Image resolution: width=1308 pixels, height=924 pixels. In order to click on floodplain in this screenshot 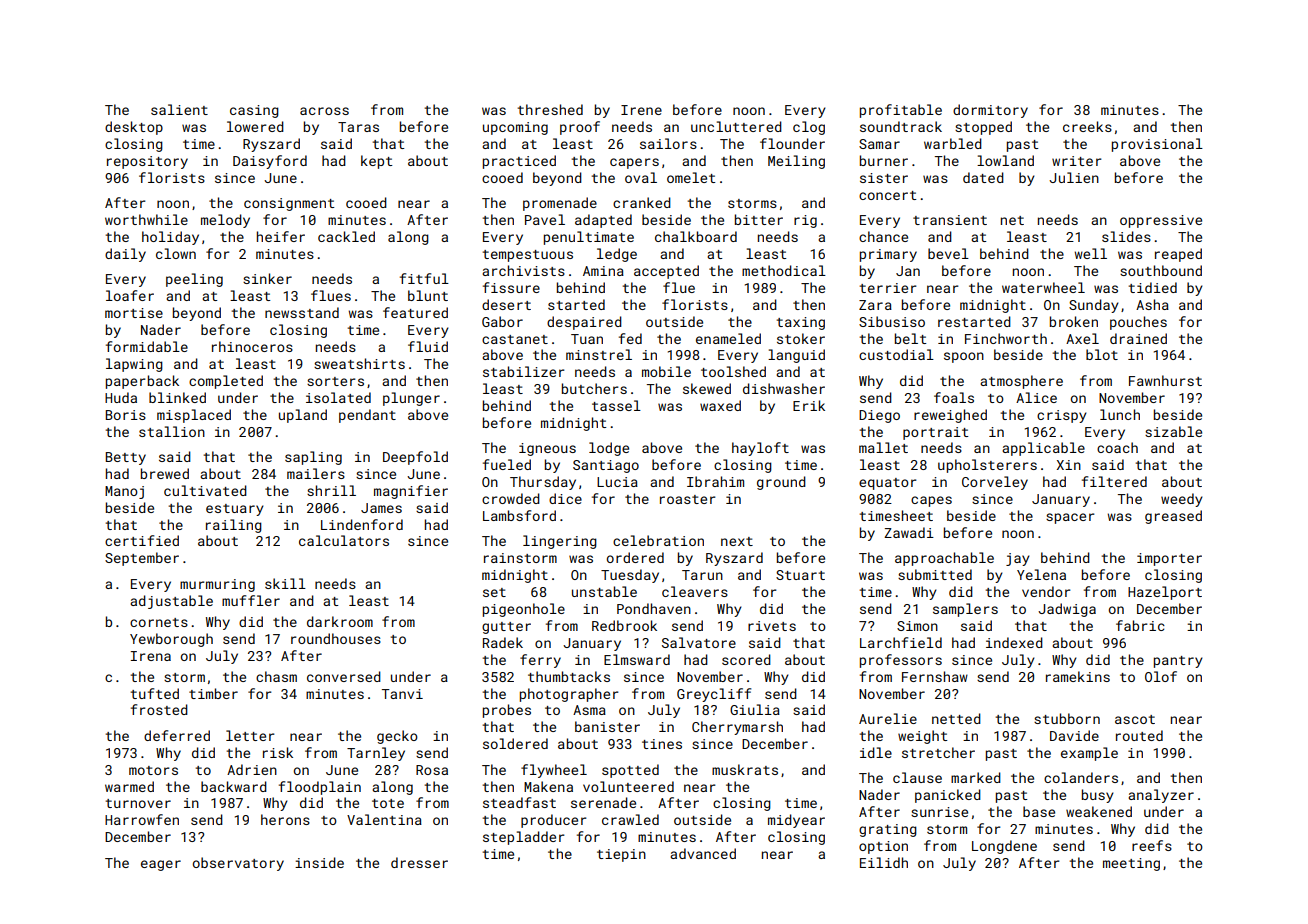, I will do `click(320, 788)`.
